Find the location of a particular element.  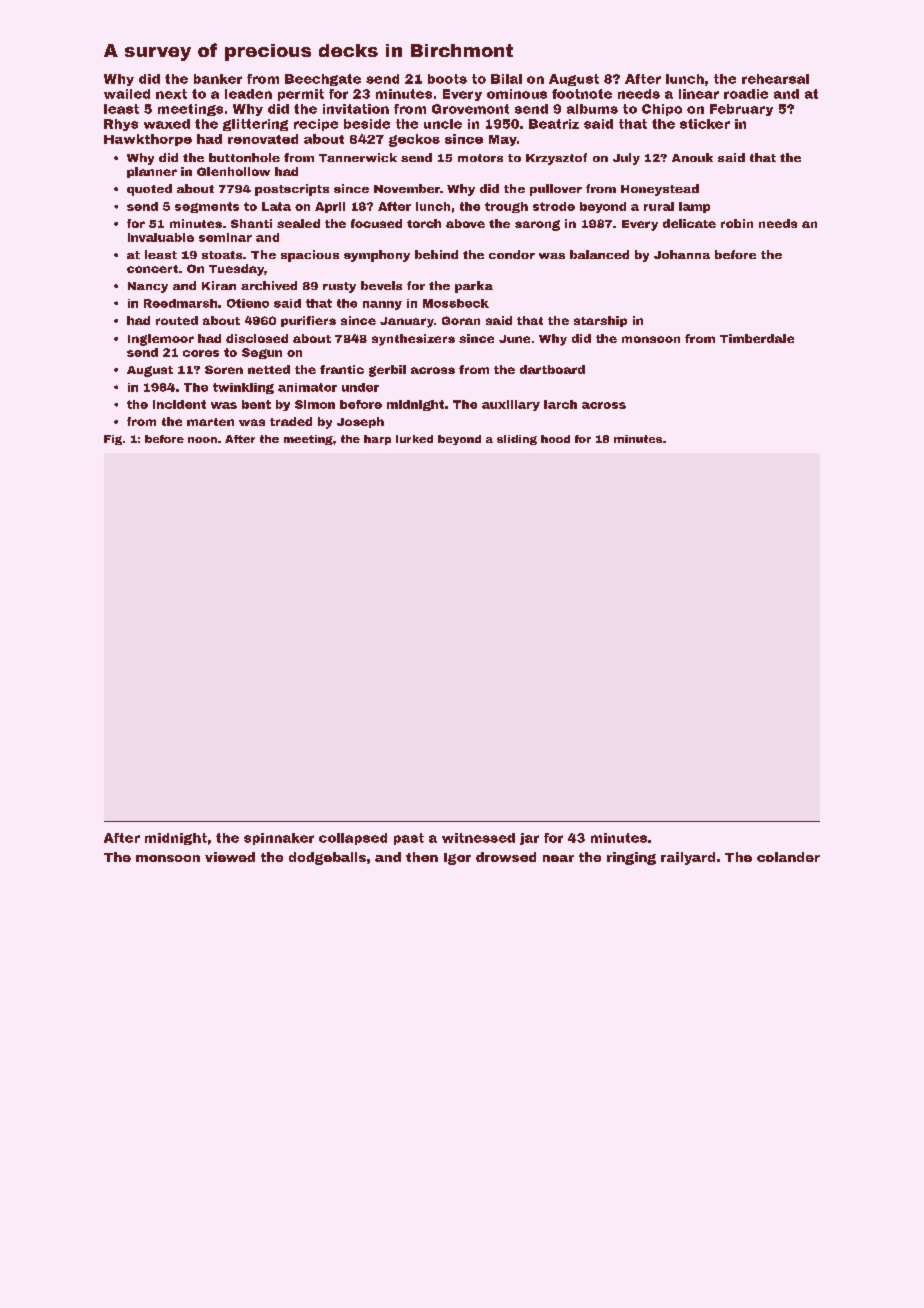

viewed is located at coordinates (230, 857).
